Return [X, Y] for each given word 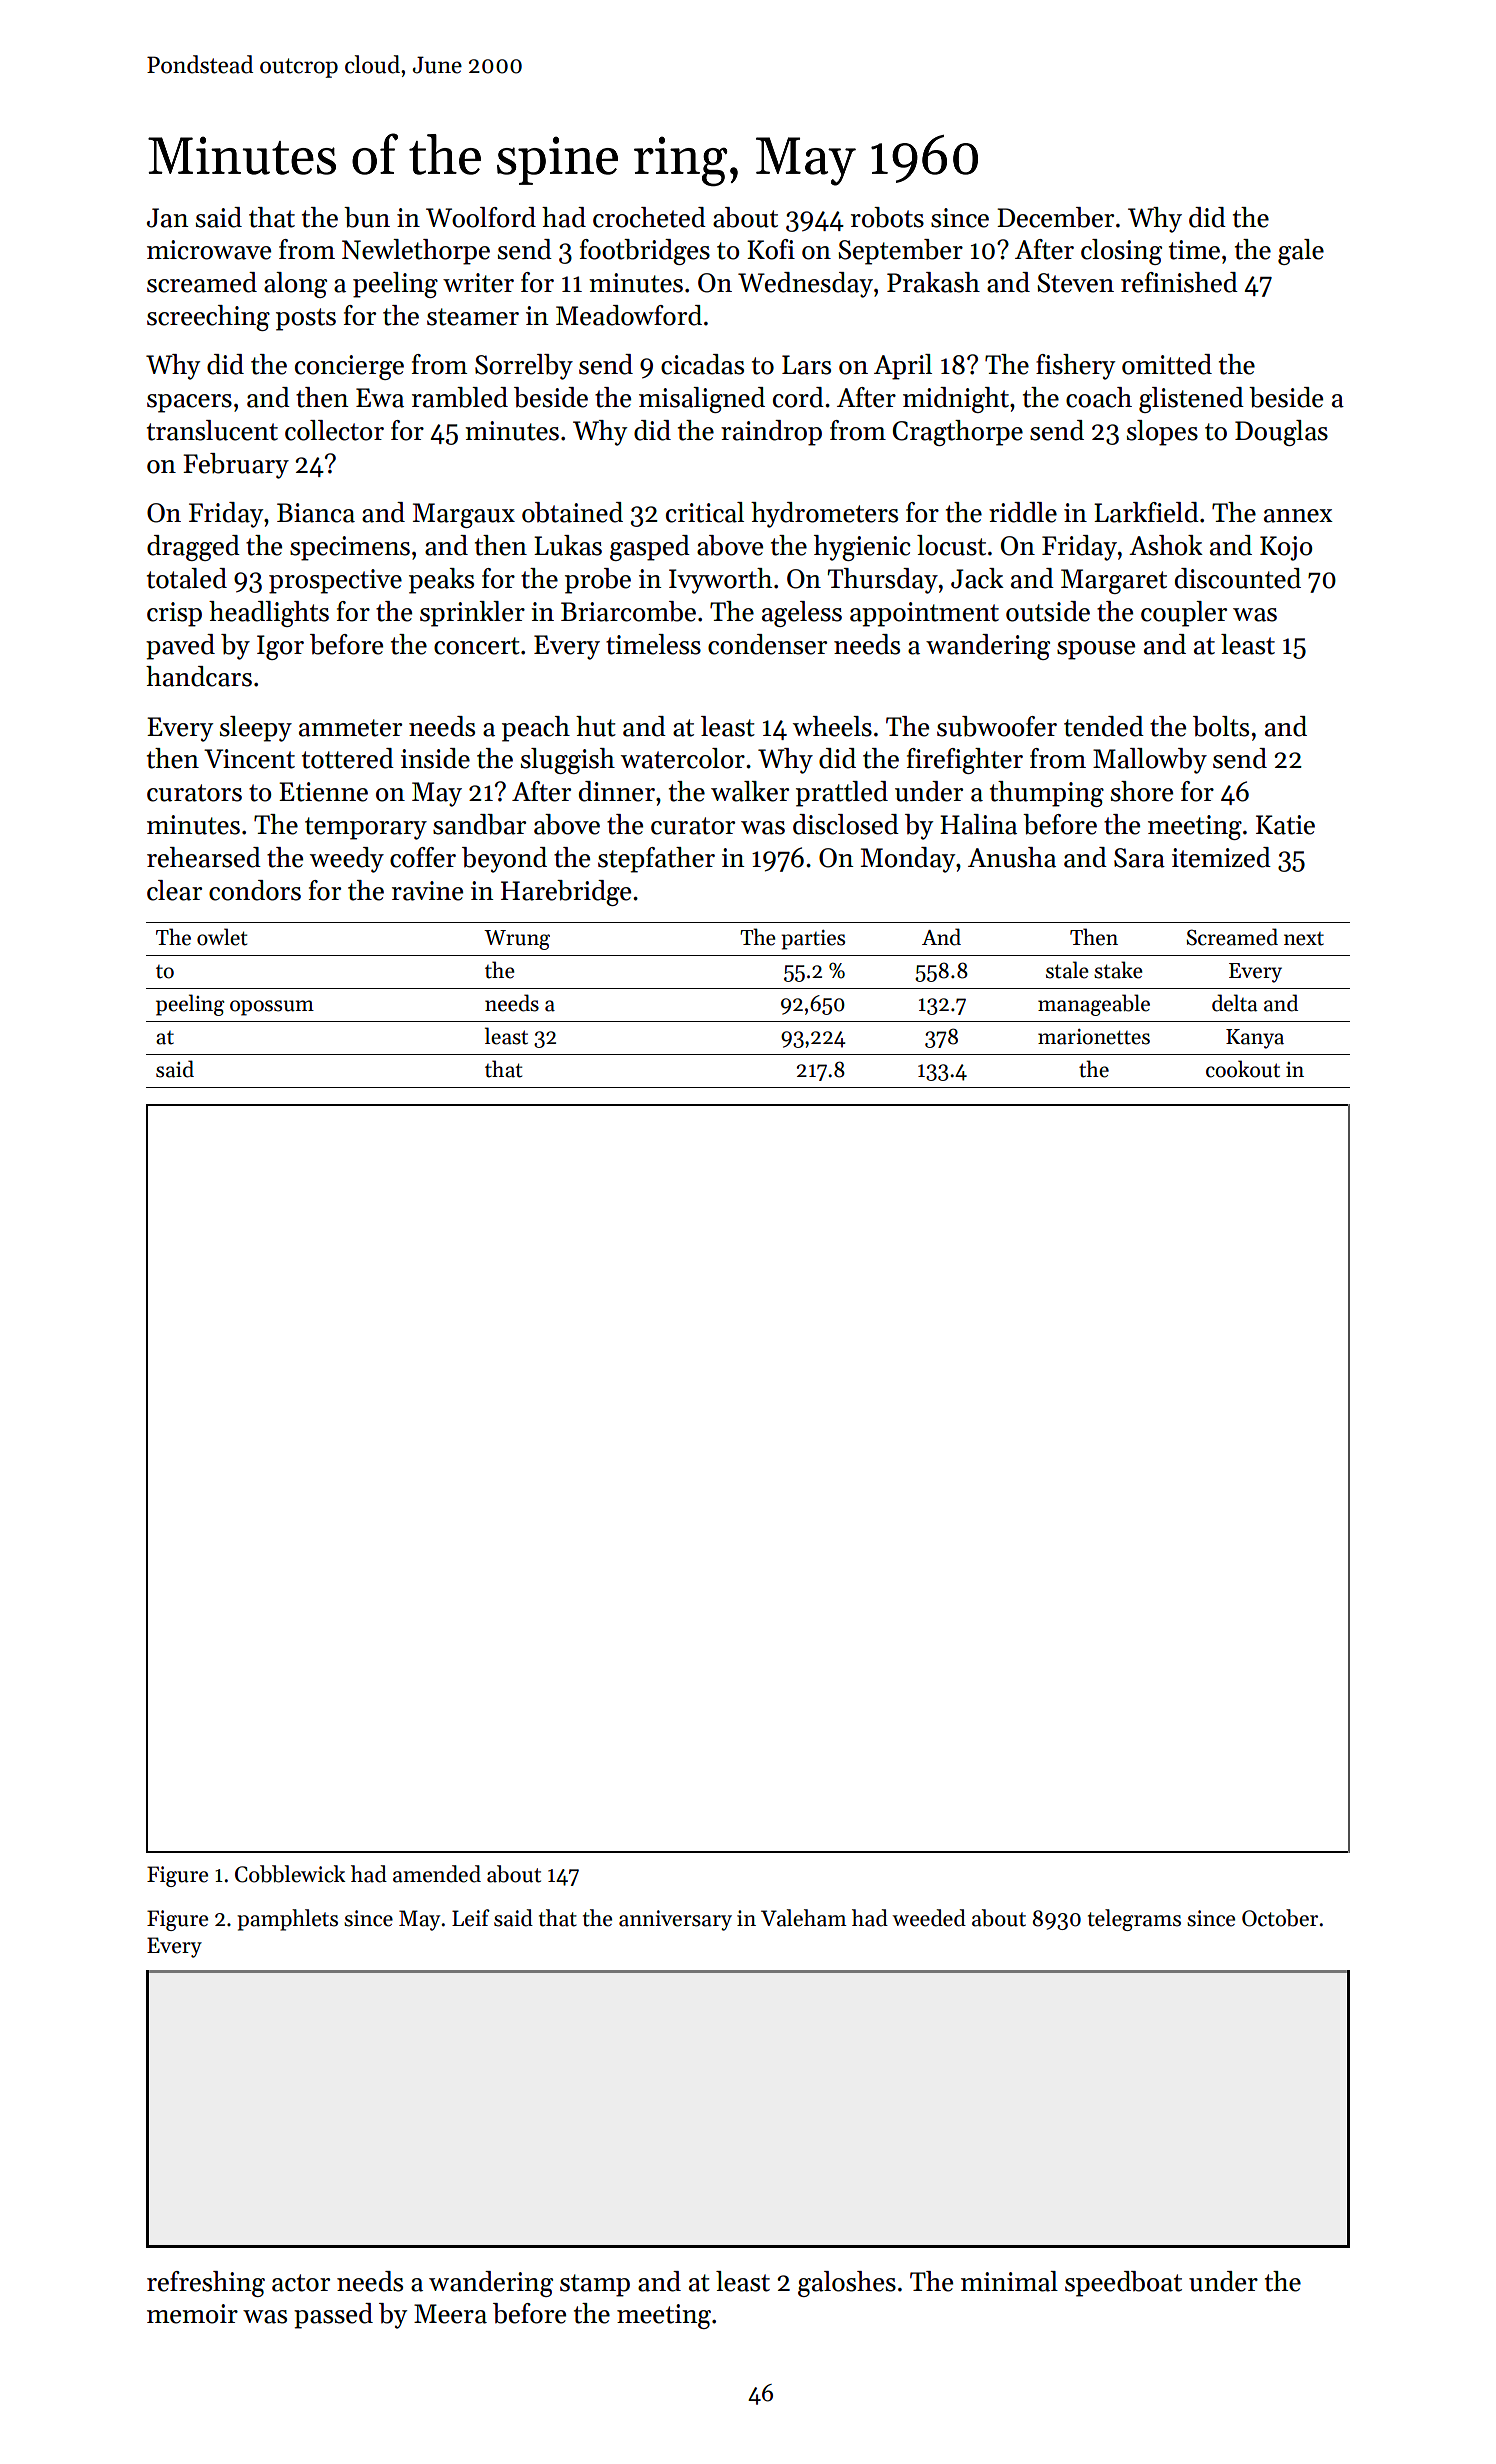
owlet [222, 937]
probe [598, 581]
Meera [450, 2314]
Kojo [1286, 548]
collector [334, 430]
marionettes [1094, 1037]
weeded [929, 1918]
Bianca [316, 513]
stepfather [656, 860]
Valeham [804, 1918]
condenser [767, 644]
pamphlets [287, 1920]
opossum [272, 1008]
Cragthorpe [958, 433]
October [1280, 1918]
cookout [1243, 1069]
